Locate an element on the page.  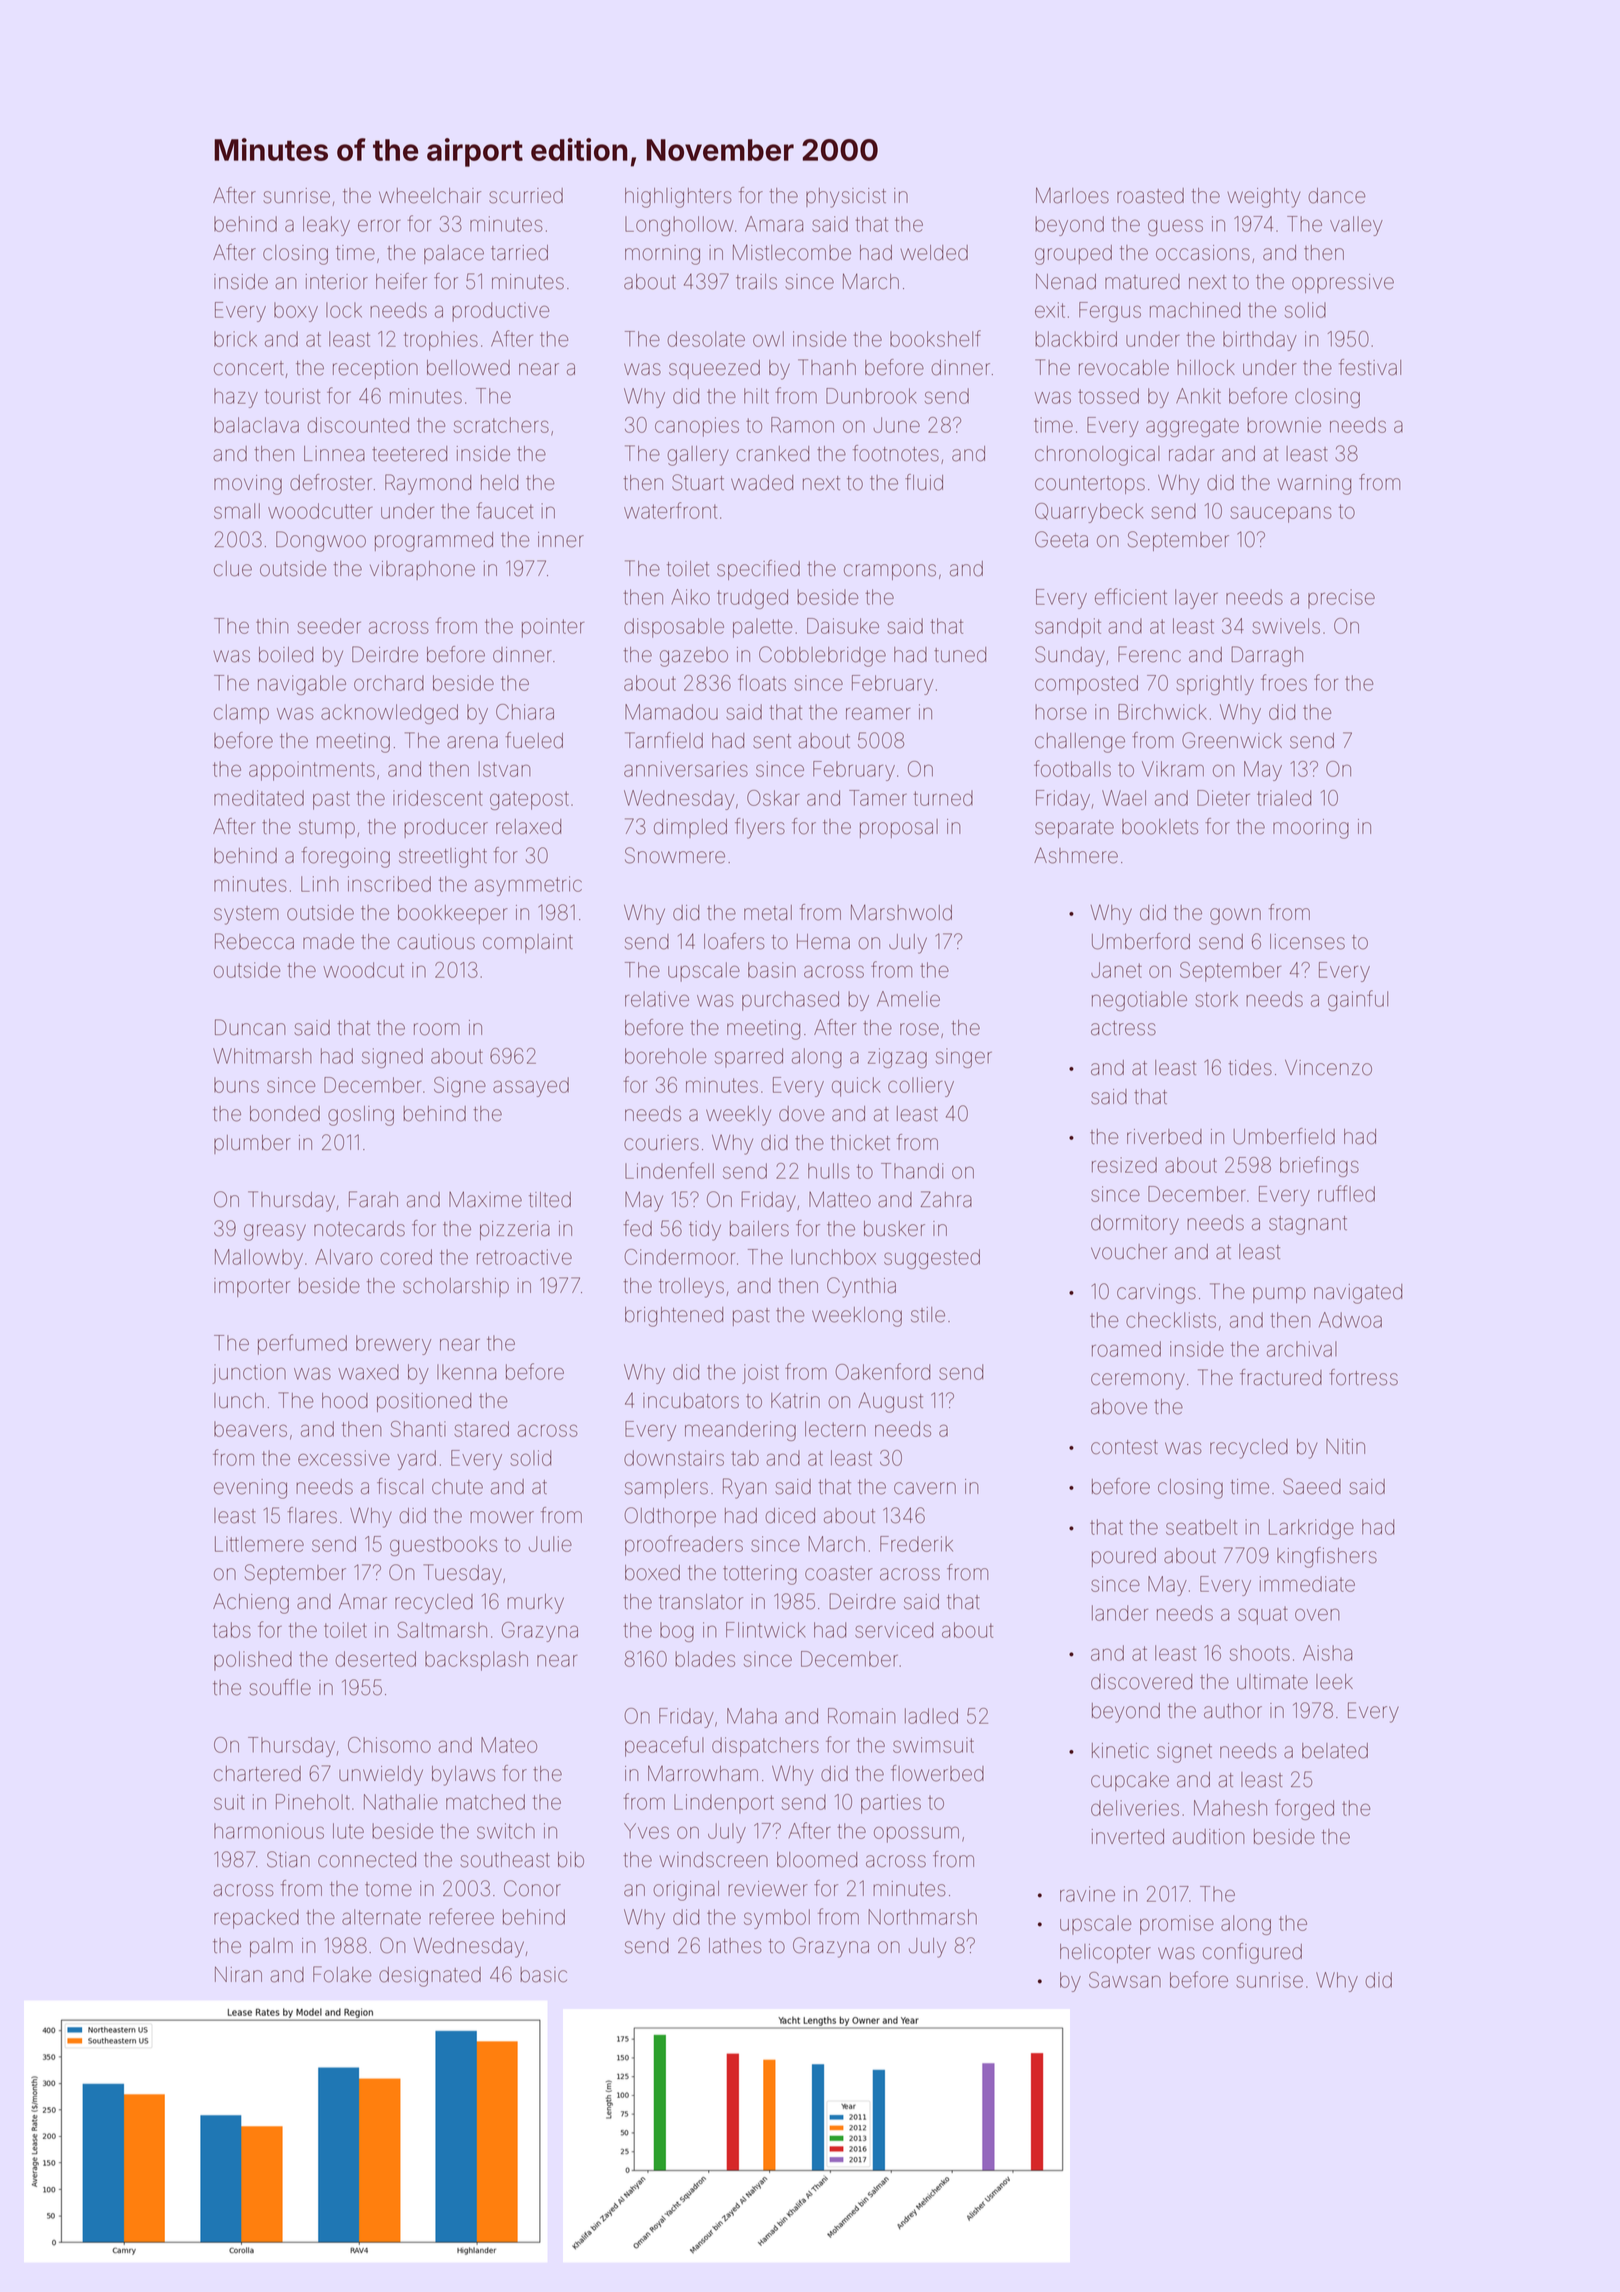
Nathalie is located at coordinates (401, 1802).
